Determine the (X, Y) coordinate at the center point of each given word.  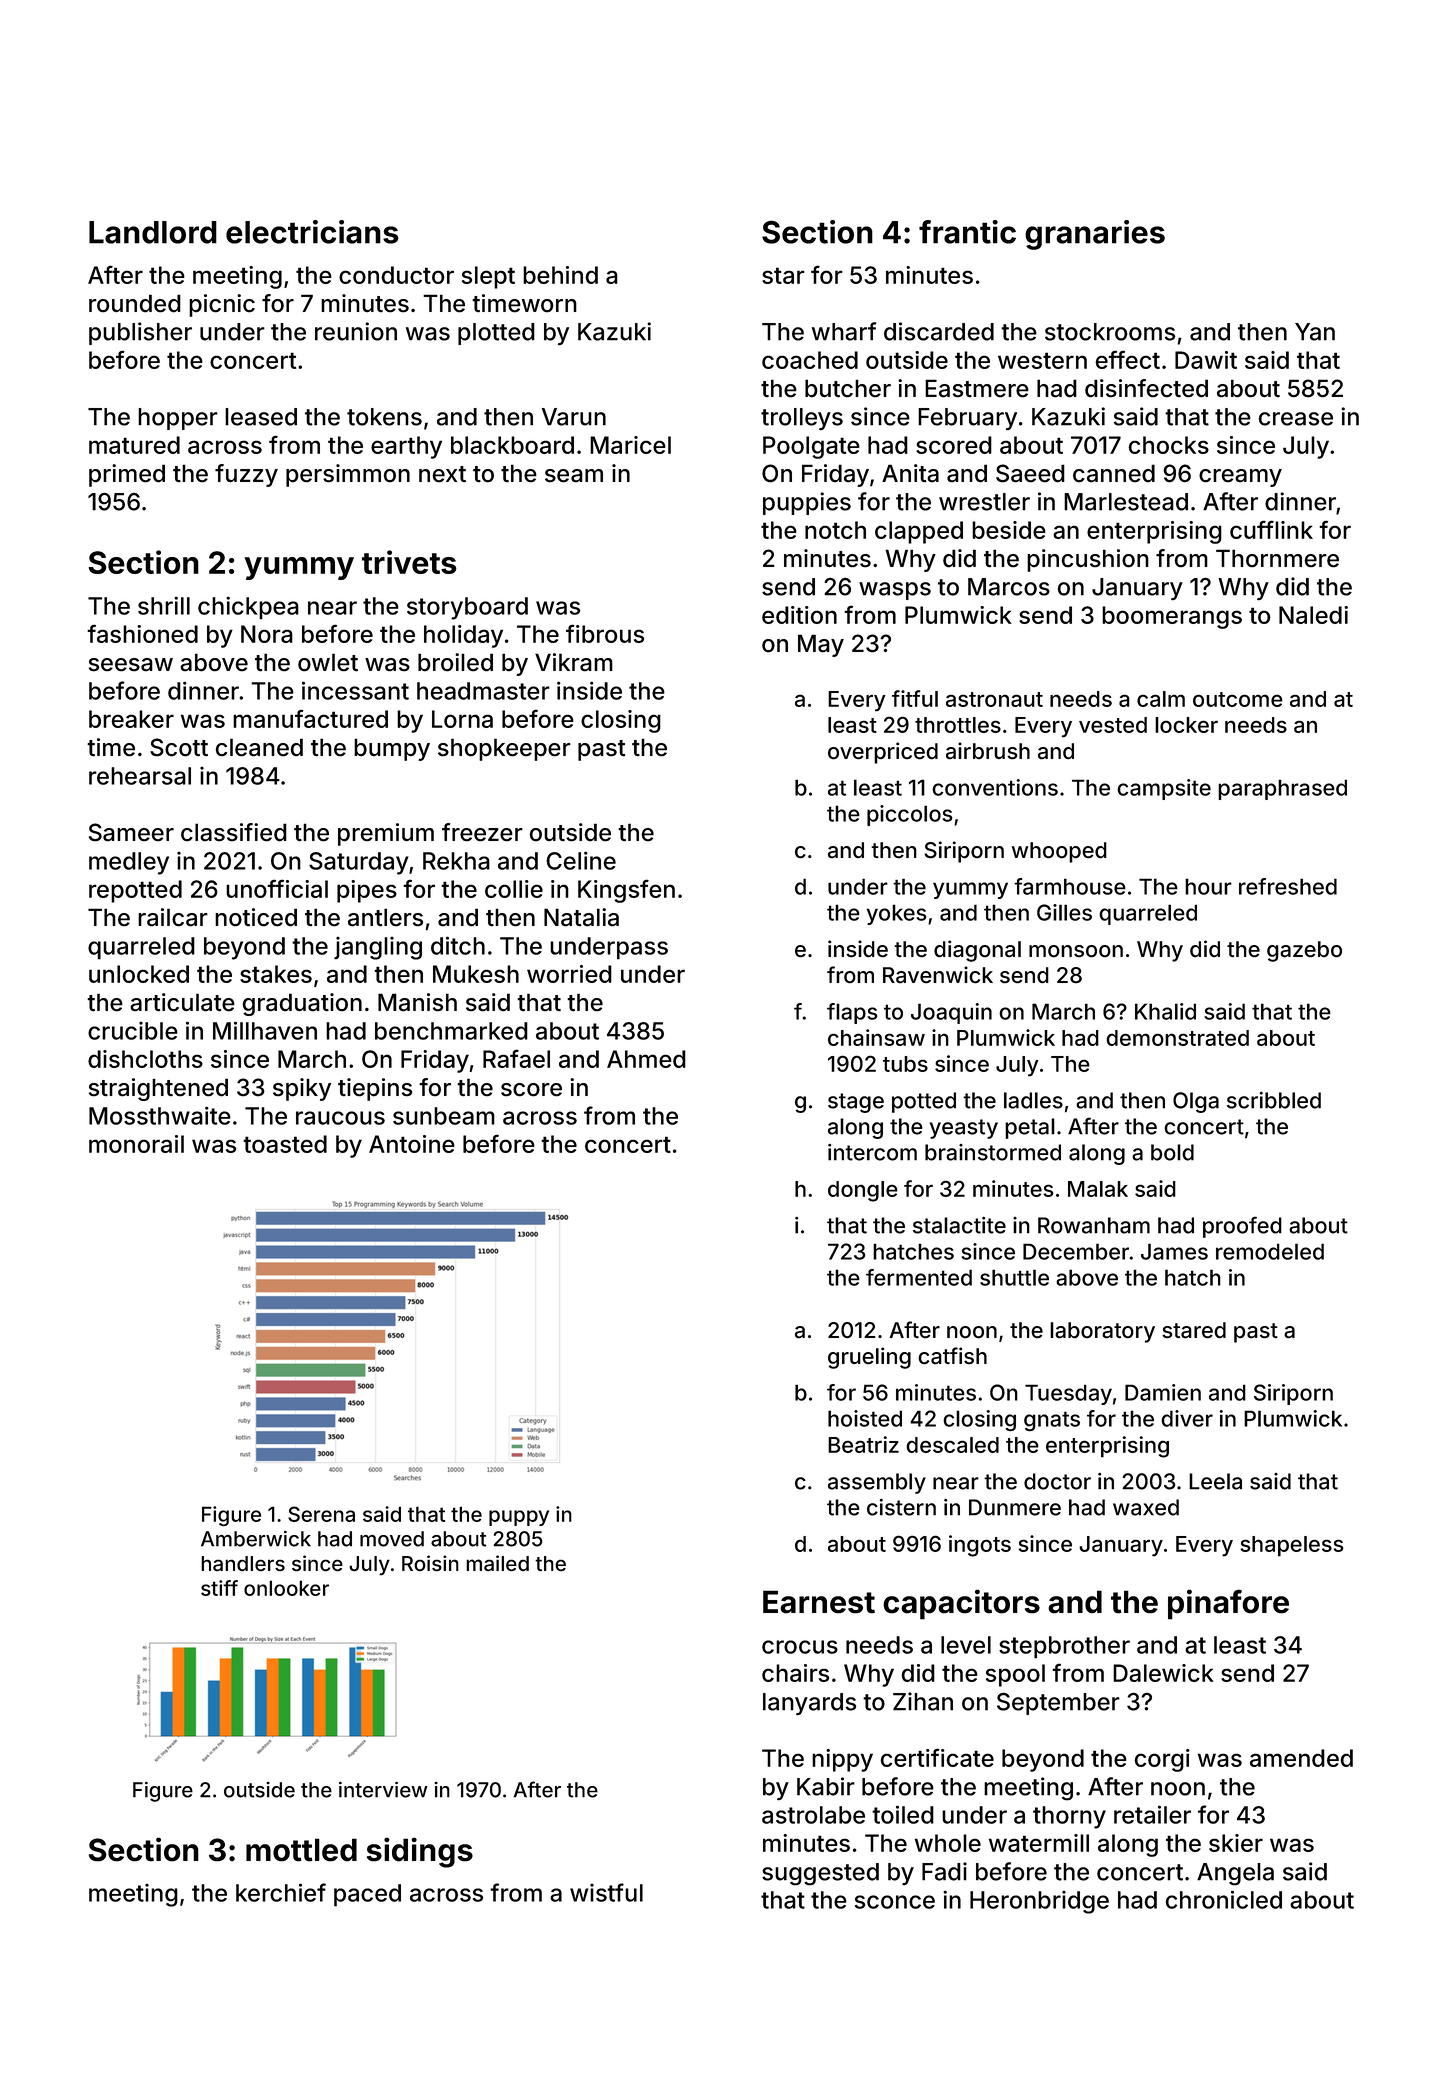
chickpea (248, 608)
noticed (256, 917)
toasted (285, 1144)
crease (1296, 419)
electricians (312, 232)
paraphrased (1282, 789)
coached (810, 360)
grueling (869, 1358)
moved (392, 1539)
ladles (1033, 1100)
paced (367, 1895)
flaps (852, 1013)
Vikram (574, 662)
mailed (497, 1563)
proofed (1242, 1227)
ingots (980, 1546)
